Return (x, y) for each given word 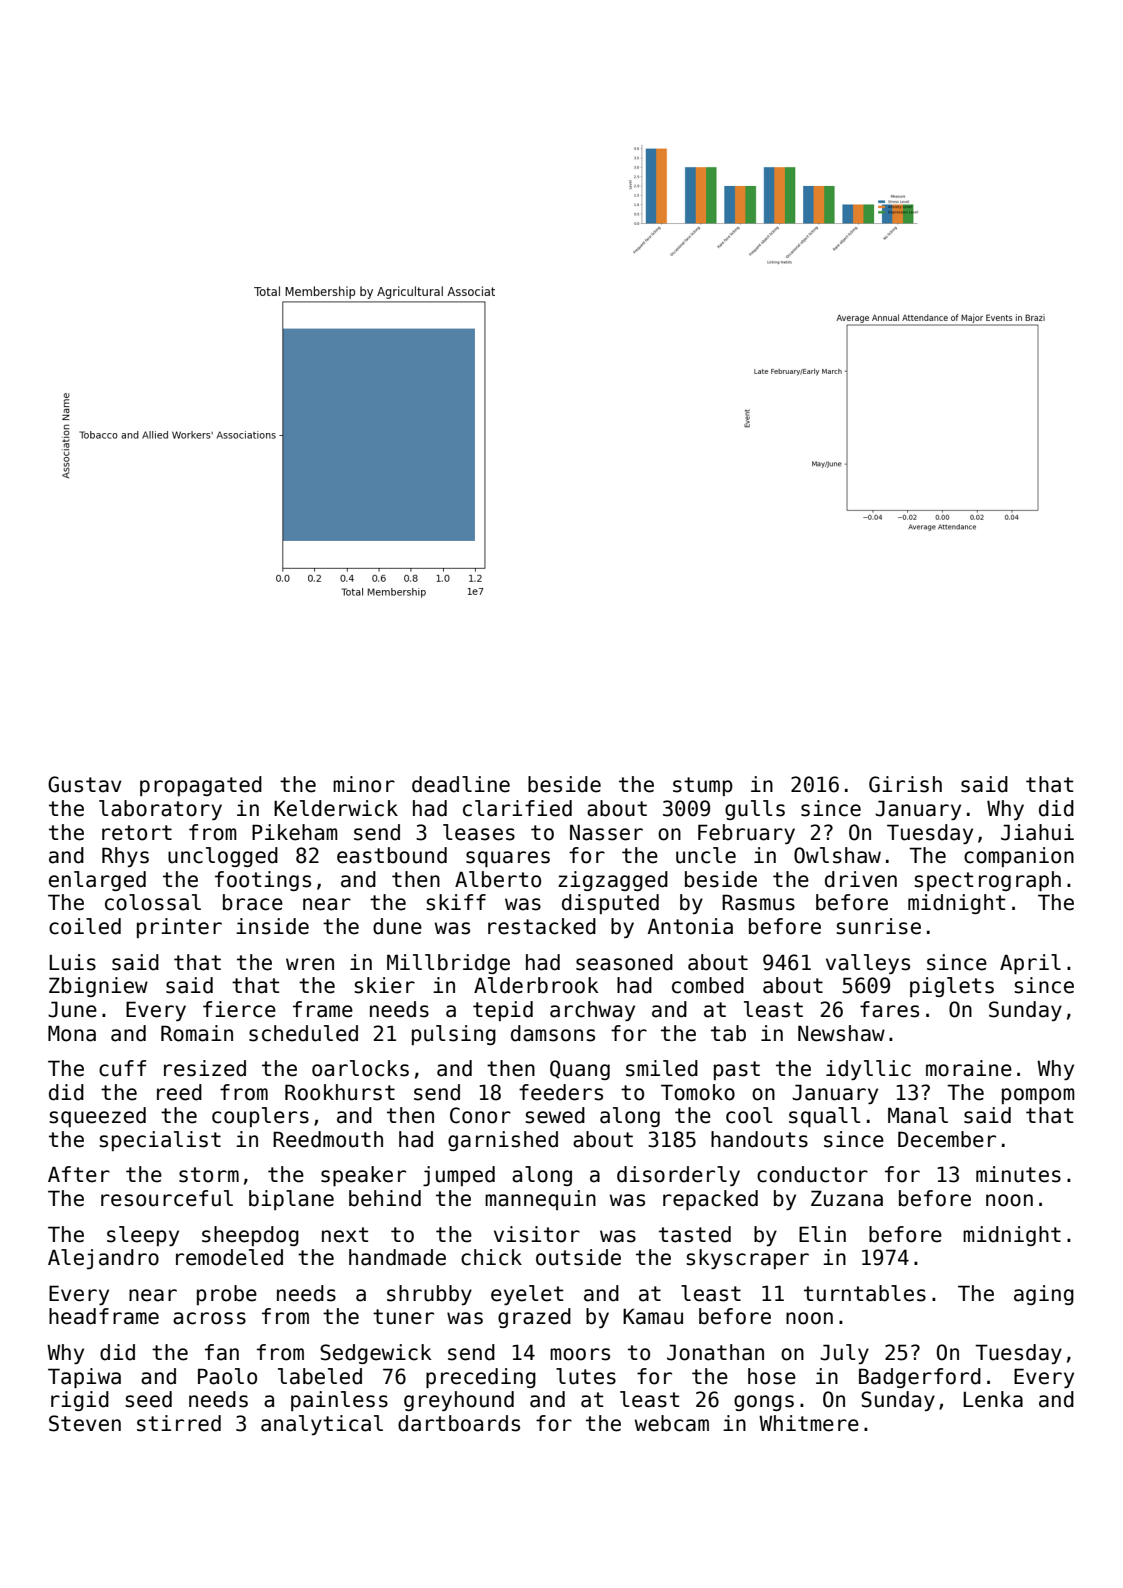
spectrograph (987, 881)
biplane (291, 1200)
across (209, 1318)
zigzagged (613, 881)
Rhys (125, 857)
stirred (179, 1423)
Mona (72, 1033)
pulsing (454, 1035)
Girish (905, 784)
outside (578, 1257)
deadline (461, 784)
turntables (865, 1293)
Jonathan (715, 1352)
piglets (952, 987)
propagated (201, 786)
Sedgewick (376, 1354)
